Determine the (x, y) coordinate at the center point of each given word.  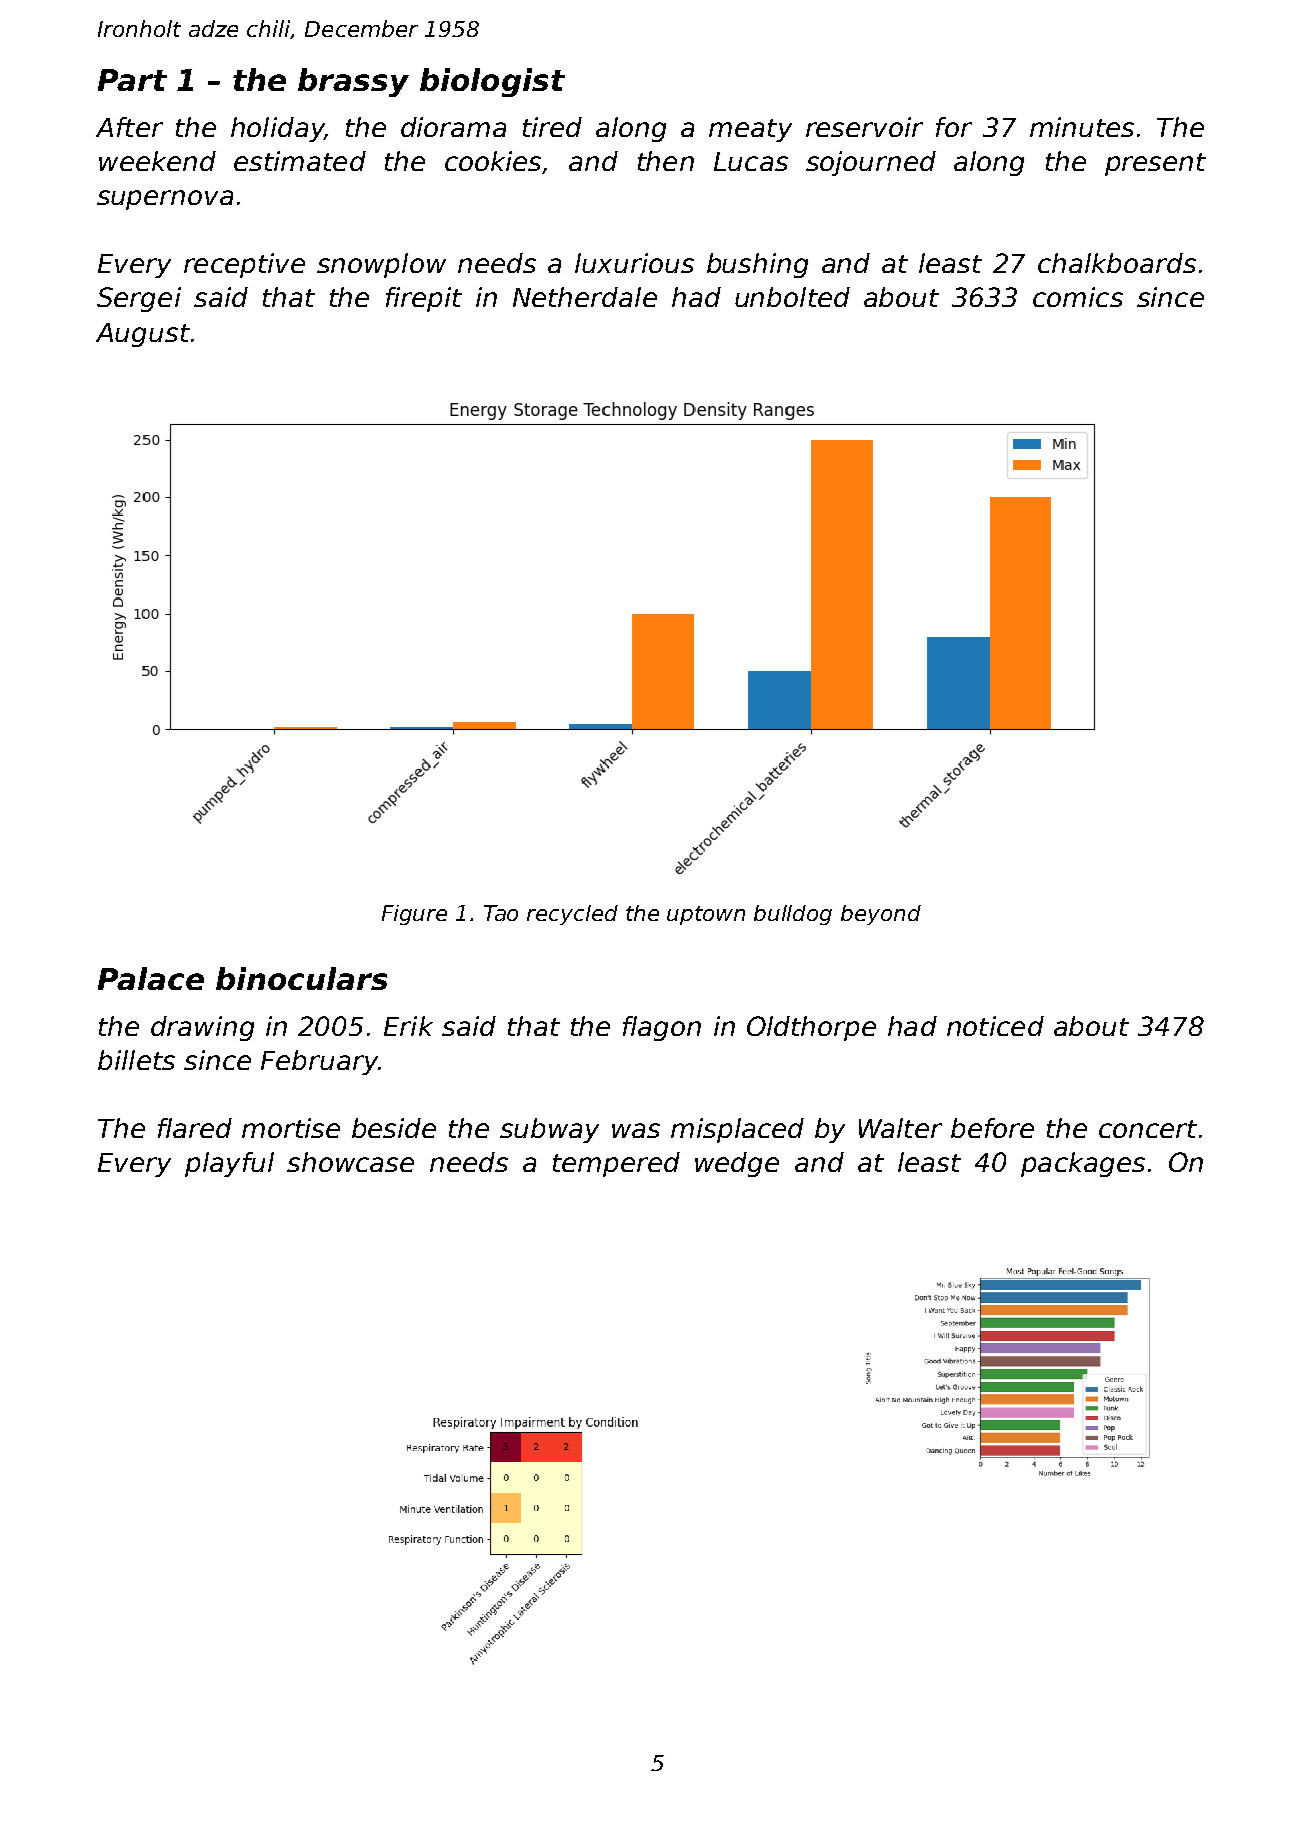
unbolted (792, 297)
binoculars (301, 978)
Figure (414, 915)
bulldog (793, 915)
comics (1078, 297)
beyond (881, 915)
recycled (572, 915)
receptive (244, 265)
